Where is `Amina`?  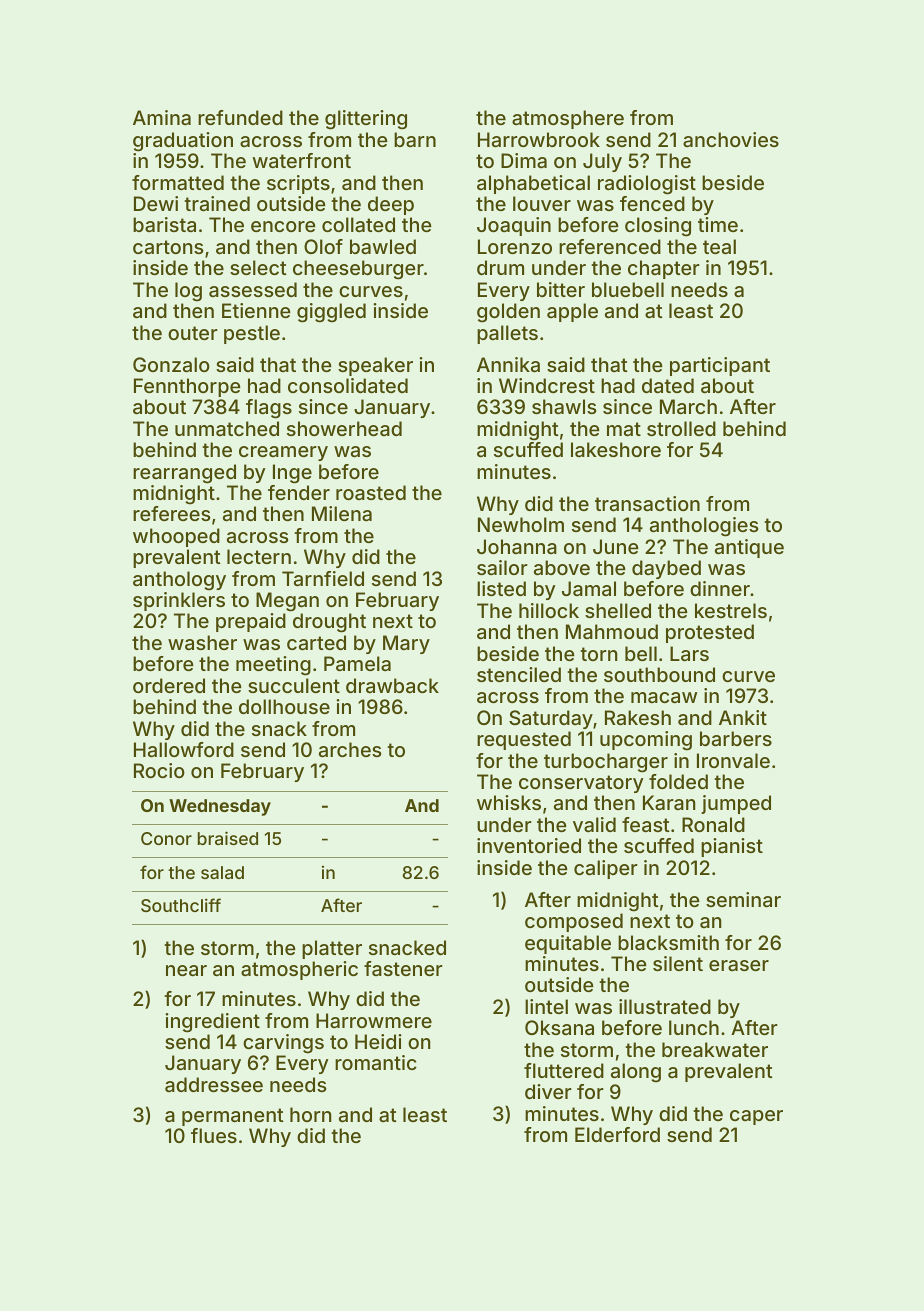
Amina is located at coordinates (162, 117).
